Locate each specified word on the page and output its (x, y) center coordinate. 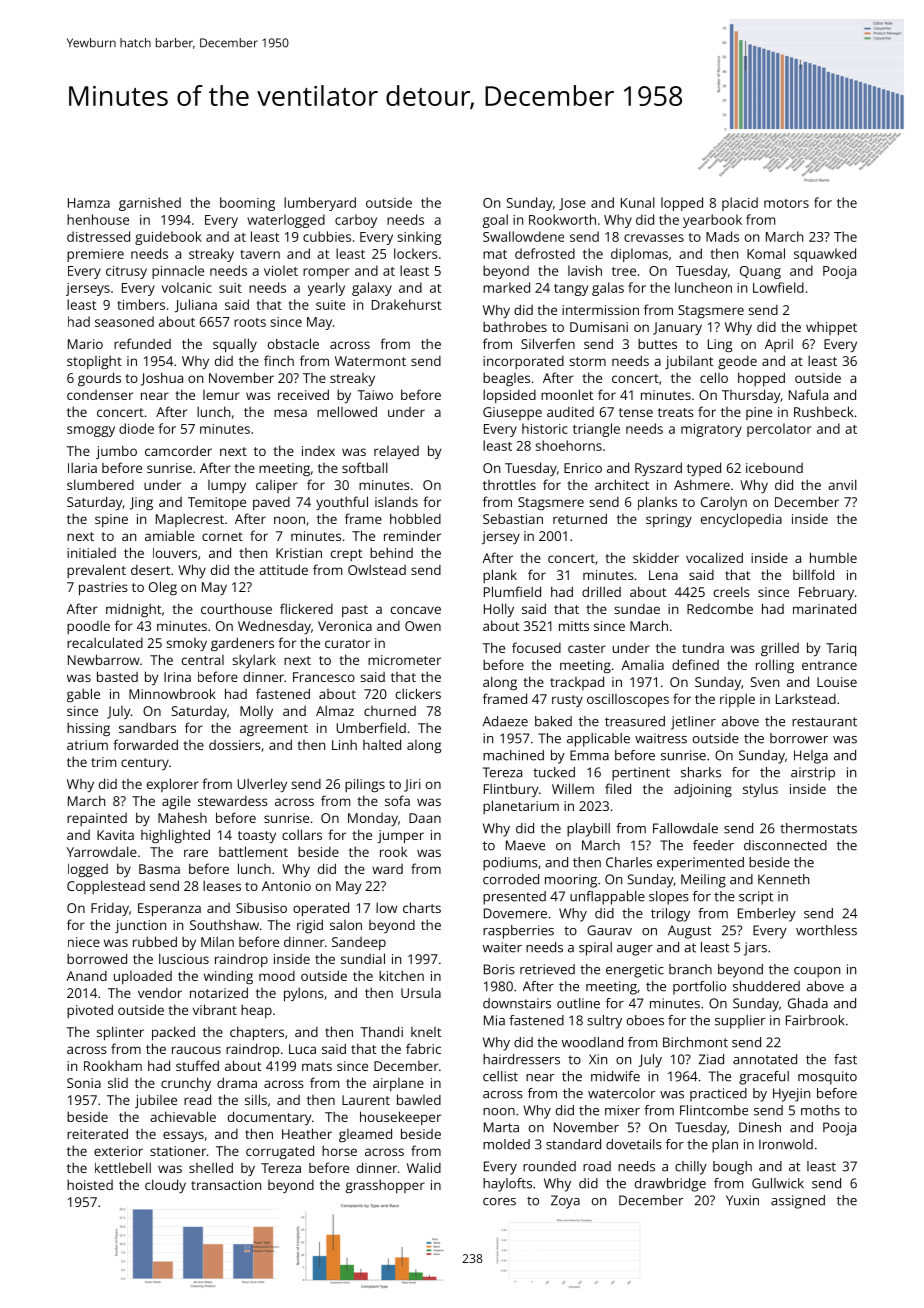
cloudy (165, 1186)
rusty (567, 701)
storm (587, 361)
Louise (837, 682)
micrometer (404, 660)
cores (499, 1202)
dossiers (235, 745)
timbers (141, 304)
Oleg (163, 588)
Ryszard (658, 469)
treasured (635, 721)
